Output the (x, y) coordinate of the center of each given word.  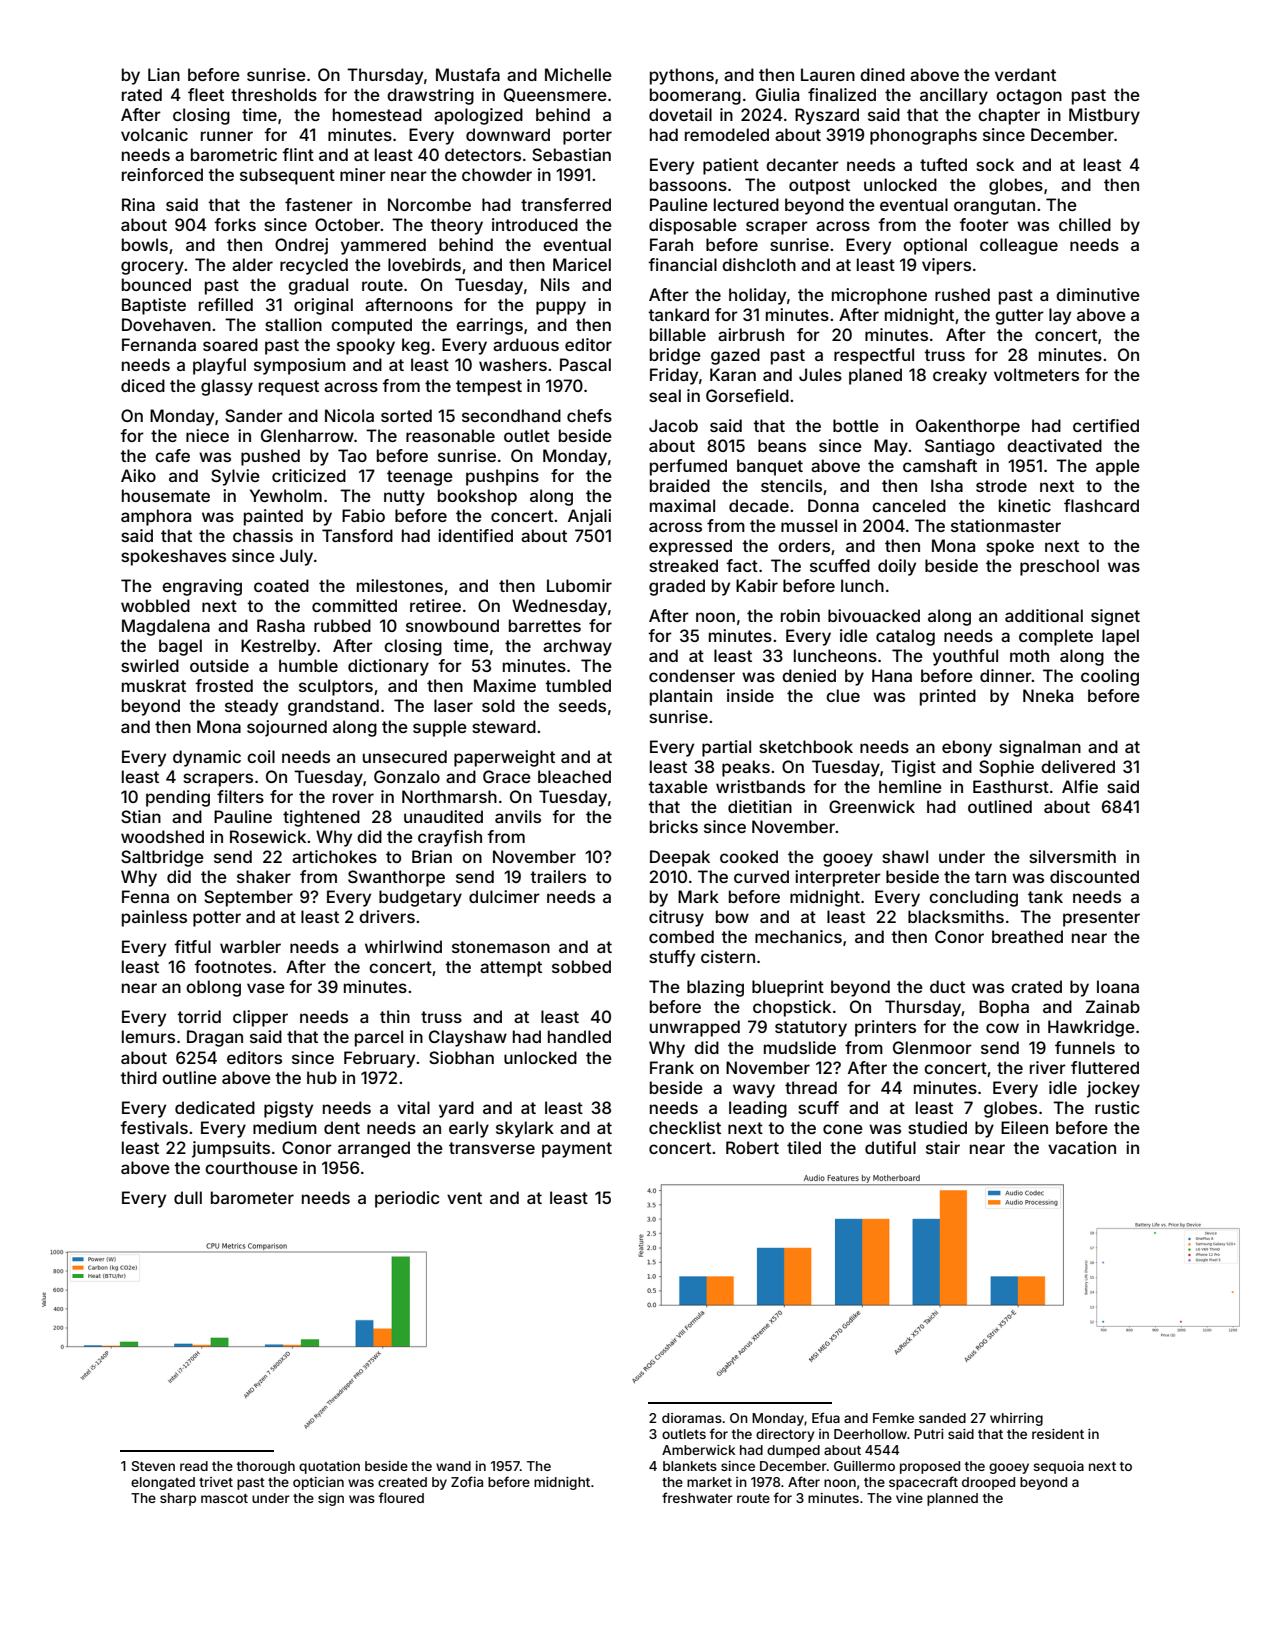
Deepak (680, 858)
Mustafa (468, 74)
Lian (164, 74)
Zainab (1113, 1006)
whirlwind (403, 946)
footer (984, 224)
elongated (163, 1483)
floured (401, 1497)
